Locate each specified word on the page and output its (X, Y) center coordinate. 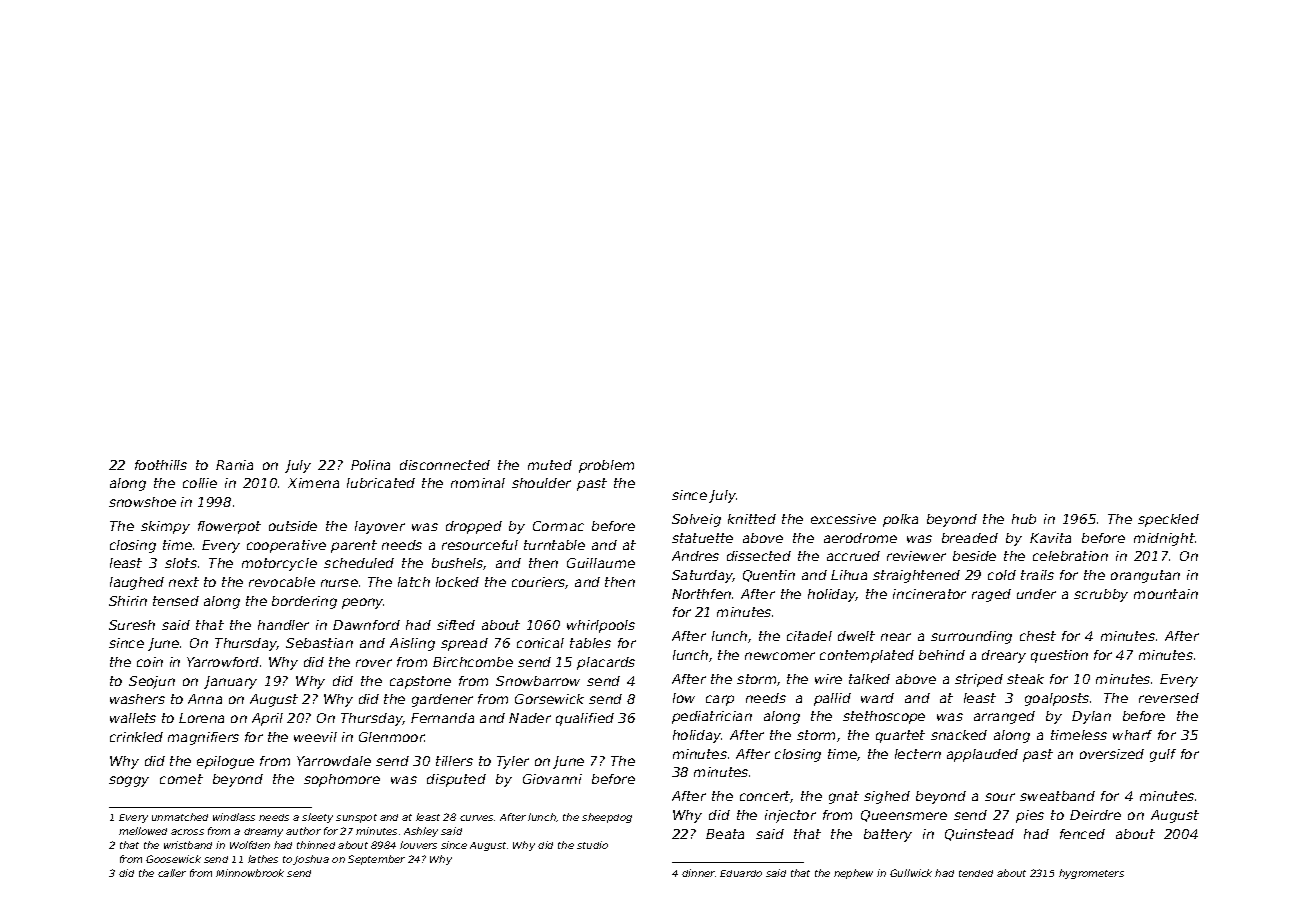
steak (1025, 679)
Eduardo (741, 873)
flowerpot (229, 527)
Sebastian (319, 643)
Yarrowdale (334, 761)
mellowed (143, 831)
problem (606, 466)
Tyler (513, 762)
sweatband (1057, 796)
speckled (1168, 520)
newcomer (780, 656)
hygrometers (1091, 874)
